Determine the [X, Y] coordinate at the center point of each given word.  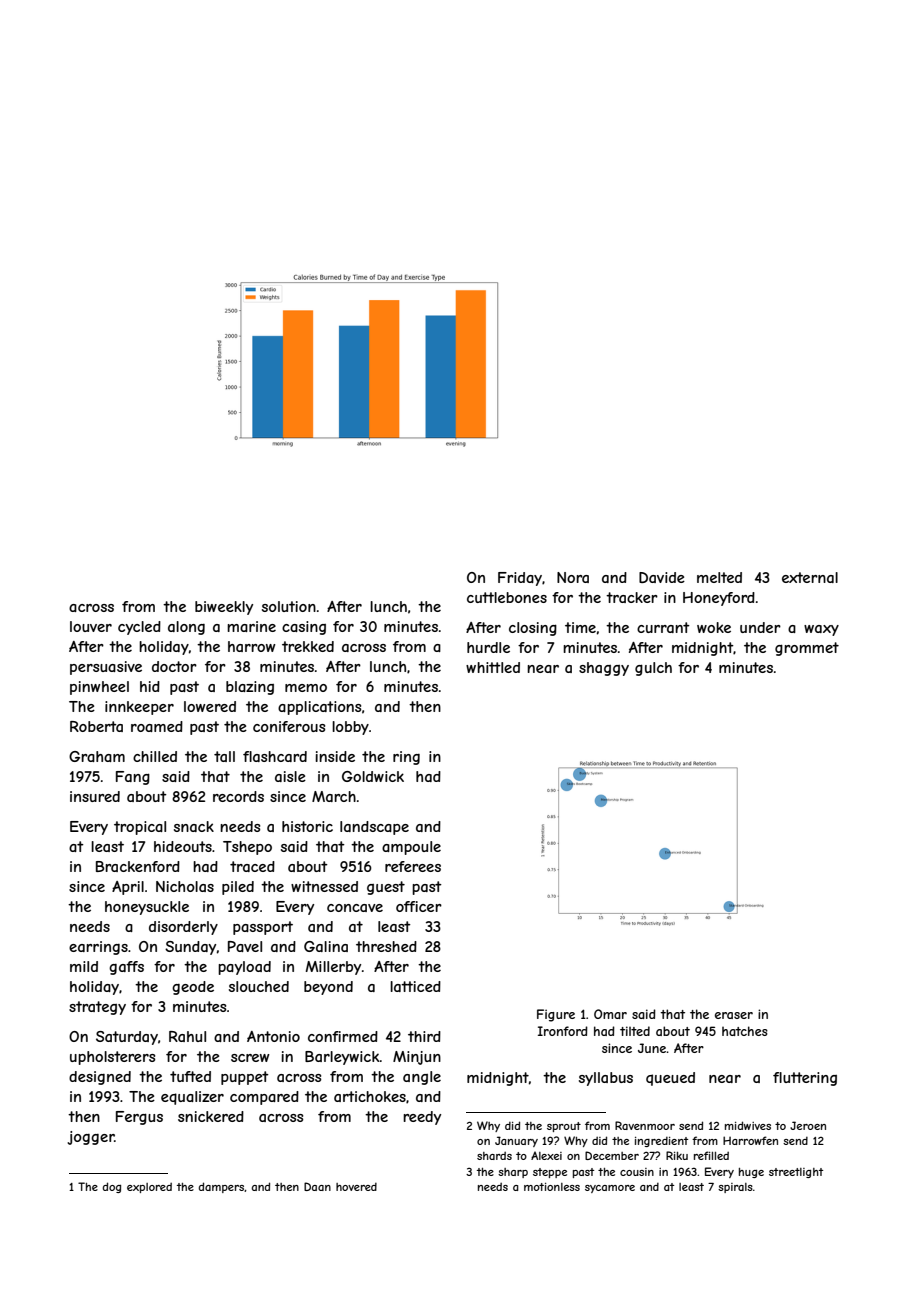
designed [100, 1078]
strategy [97, 1008]
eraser [734, 1015]
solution [289, 606]
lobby [350, 728]
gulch [653, 669]
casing [304, 628]
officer [419, 906]
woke [714, 627]
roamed [157, 726]
